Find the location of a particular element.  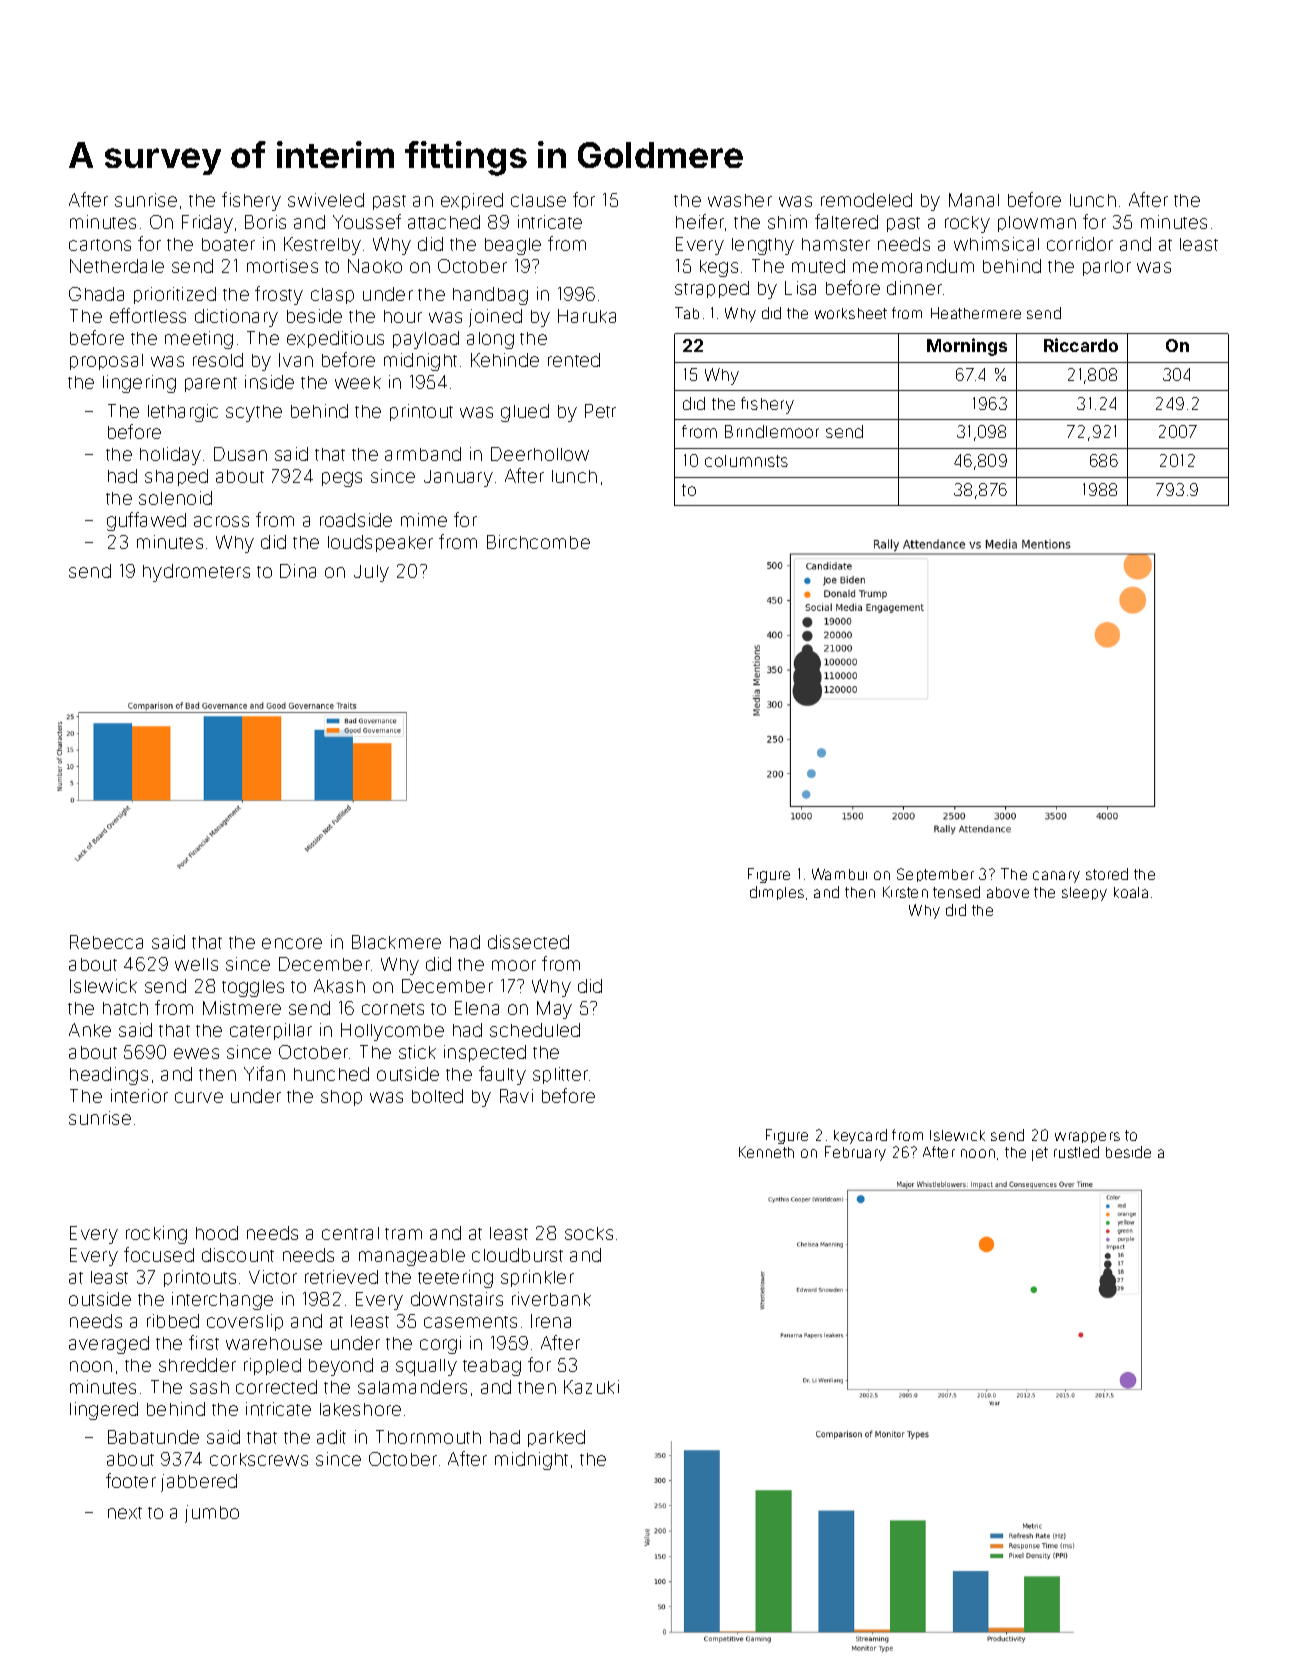

expired is located at coordinates (472, 201).
